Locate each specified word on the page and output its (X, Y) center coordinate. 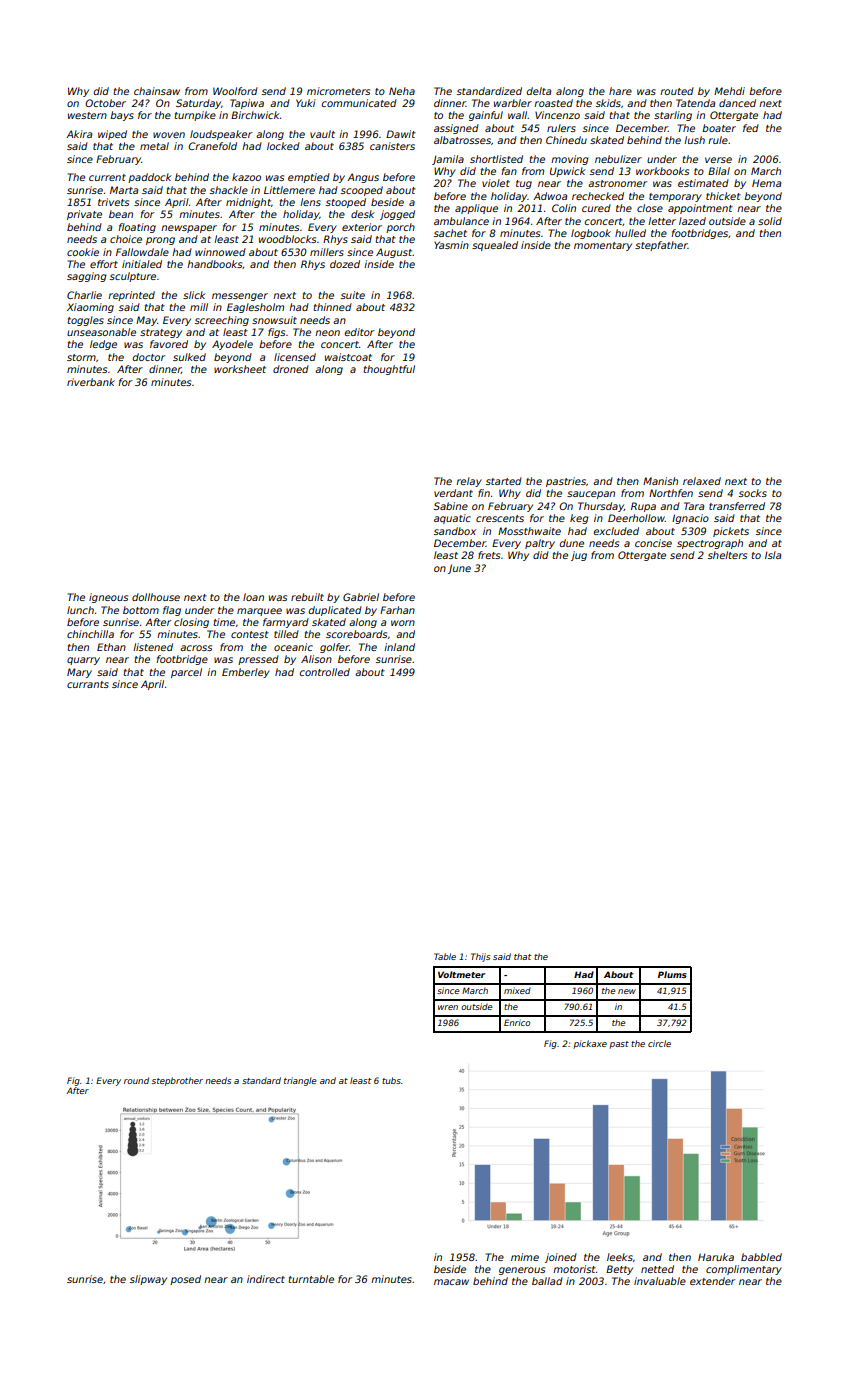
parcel (186, 673)
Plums (672, 974)
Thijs (480, 957)
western (87, 115)
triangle (300, 1081)
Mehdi (729, 91)
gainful (486, 116)
